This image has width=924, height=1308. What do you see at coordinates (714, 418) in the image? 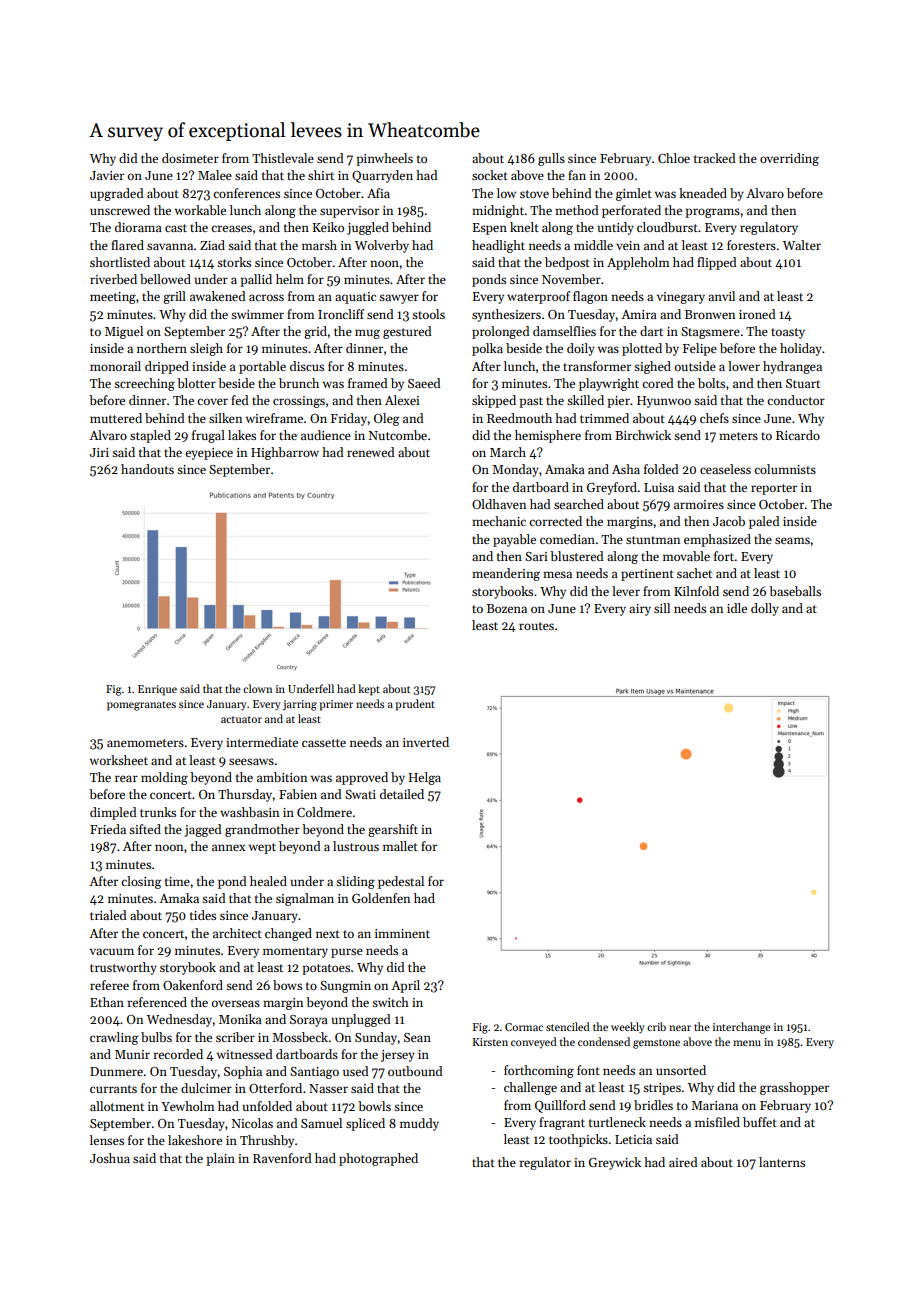
I see `chefs` at bounding box center [714, 418].
